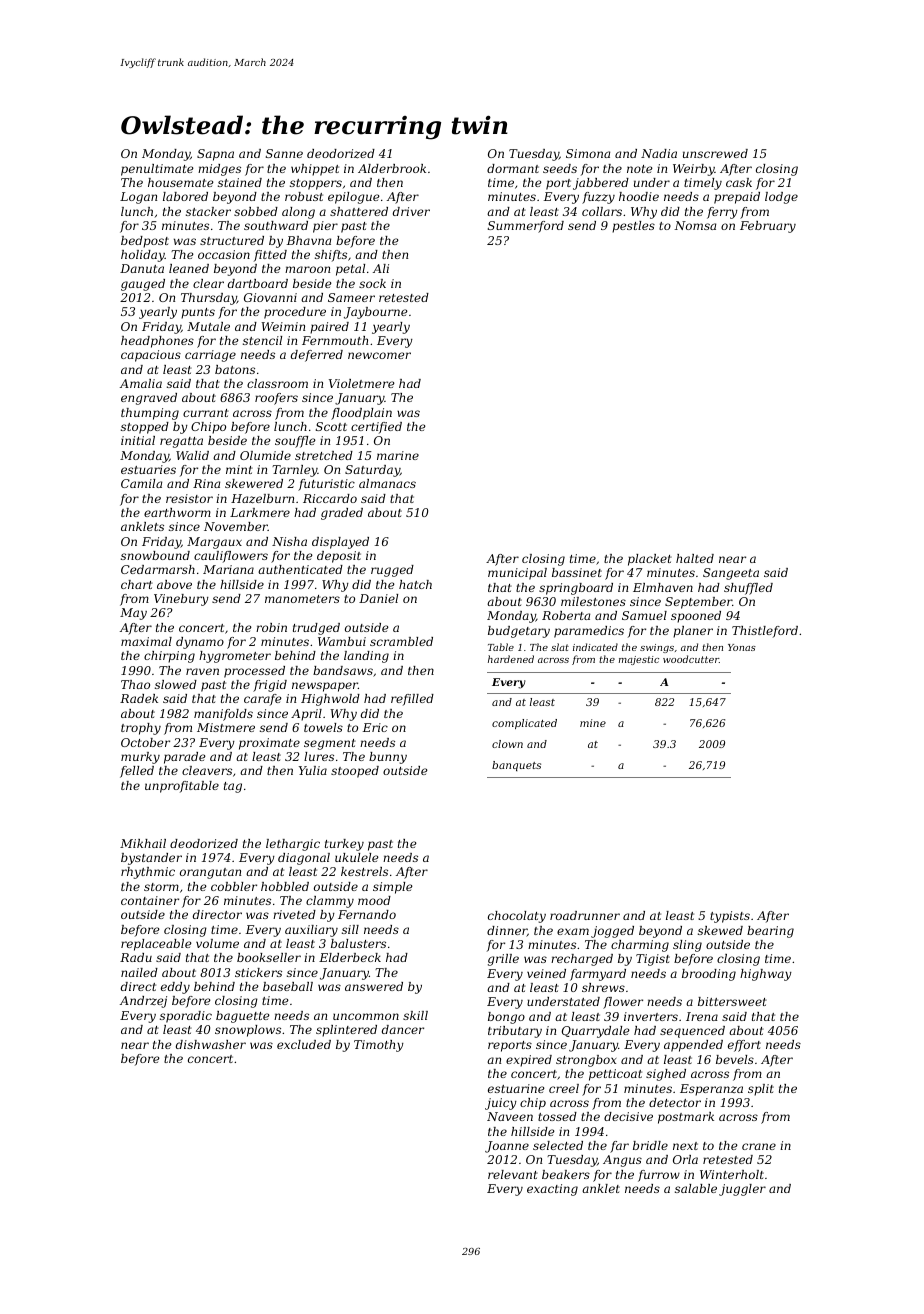  Describe the element at coordinates (211, 1044) in the screenshot. I see `dishwasher` at that location.
